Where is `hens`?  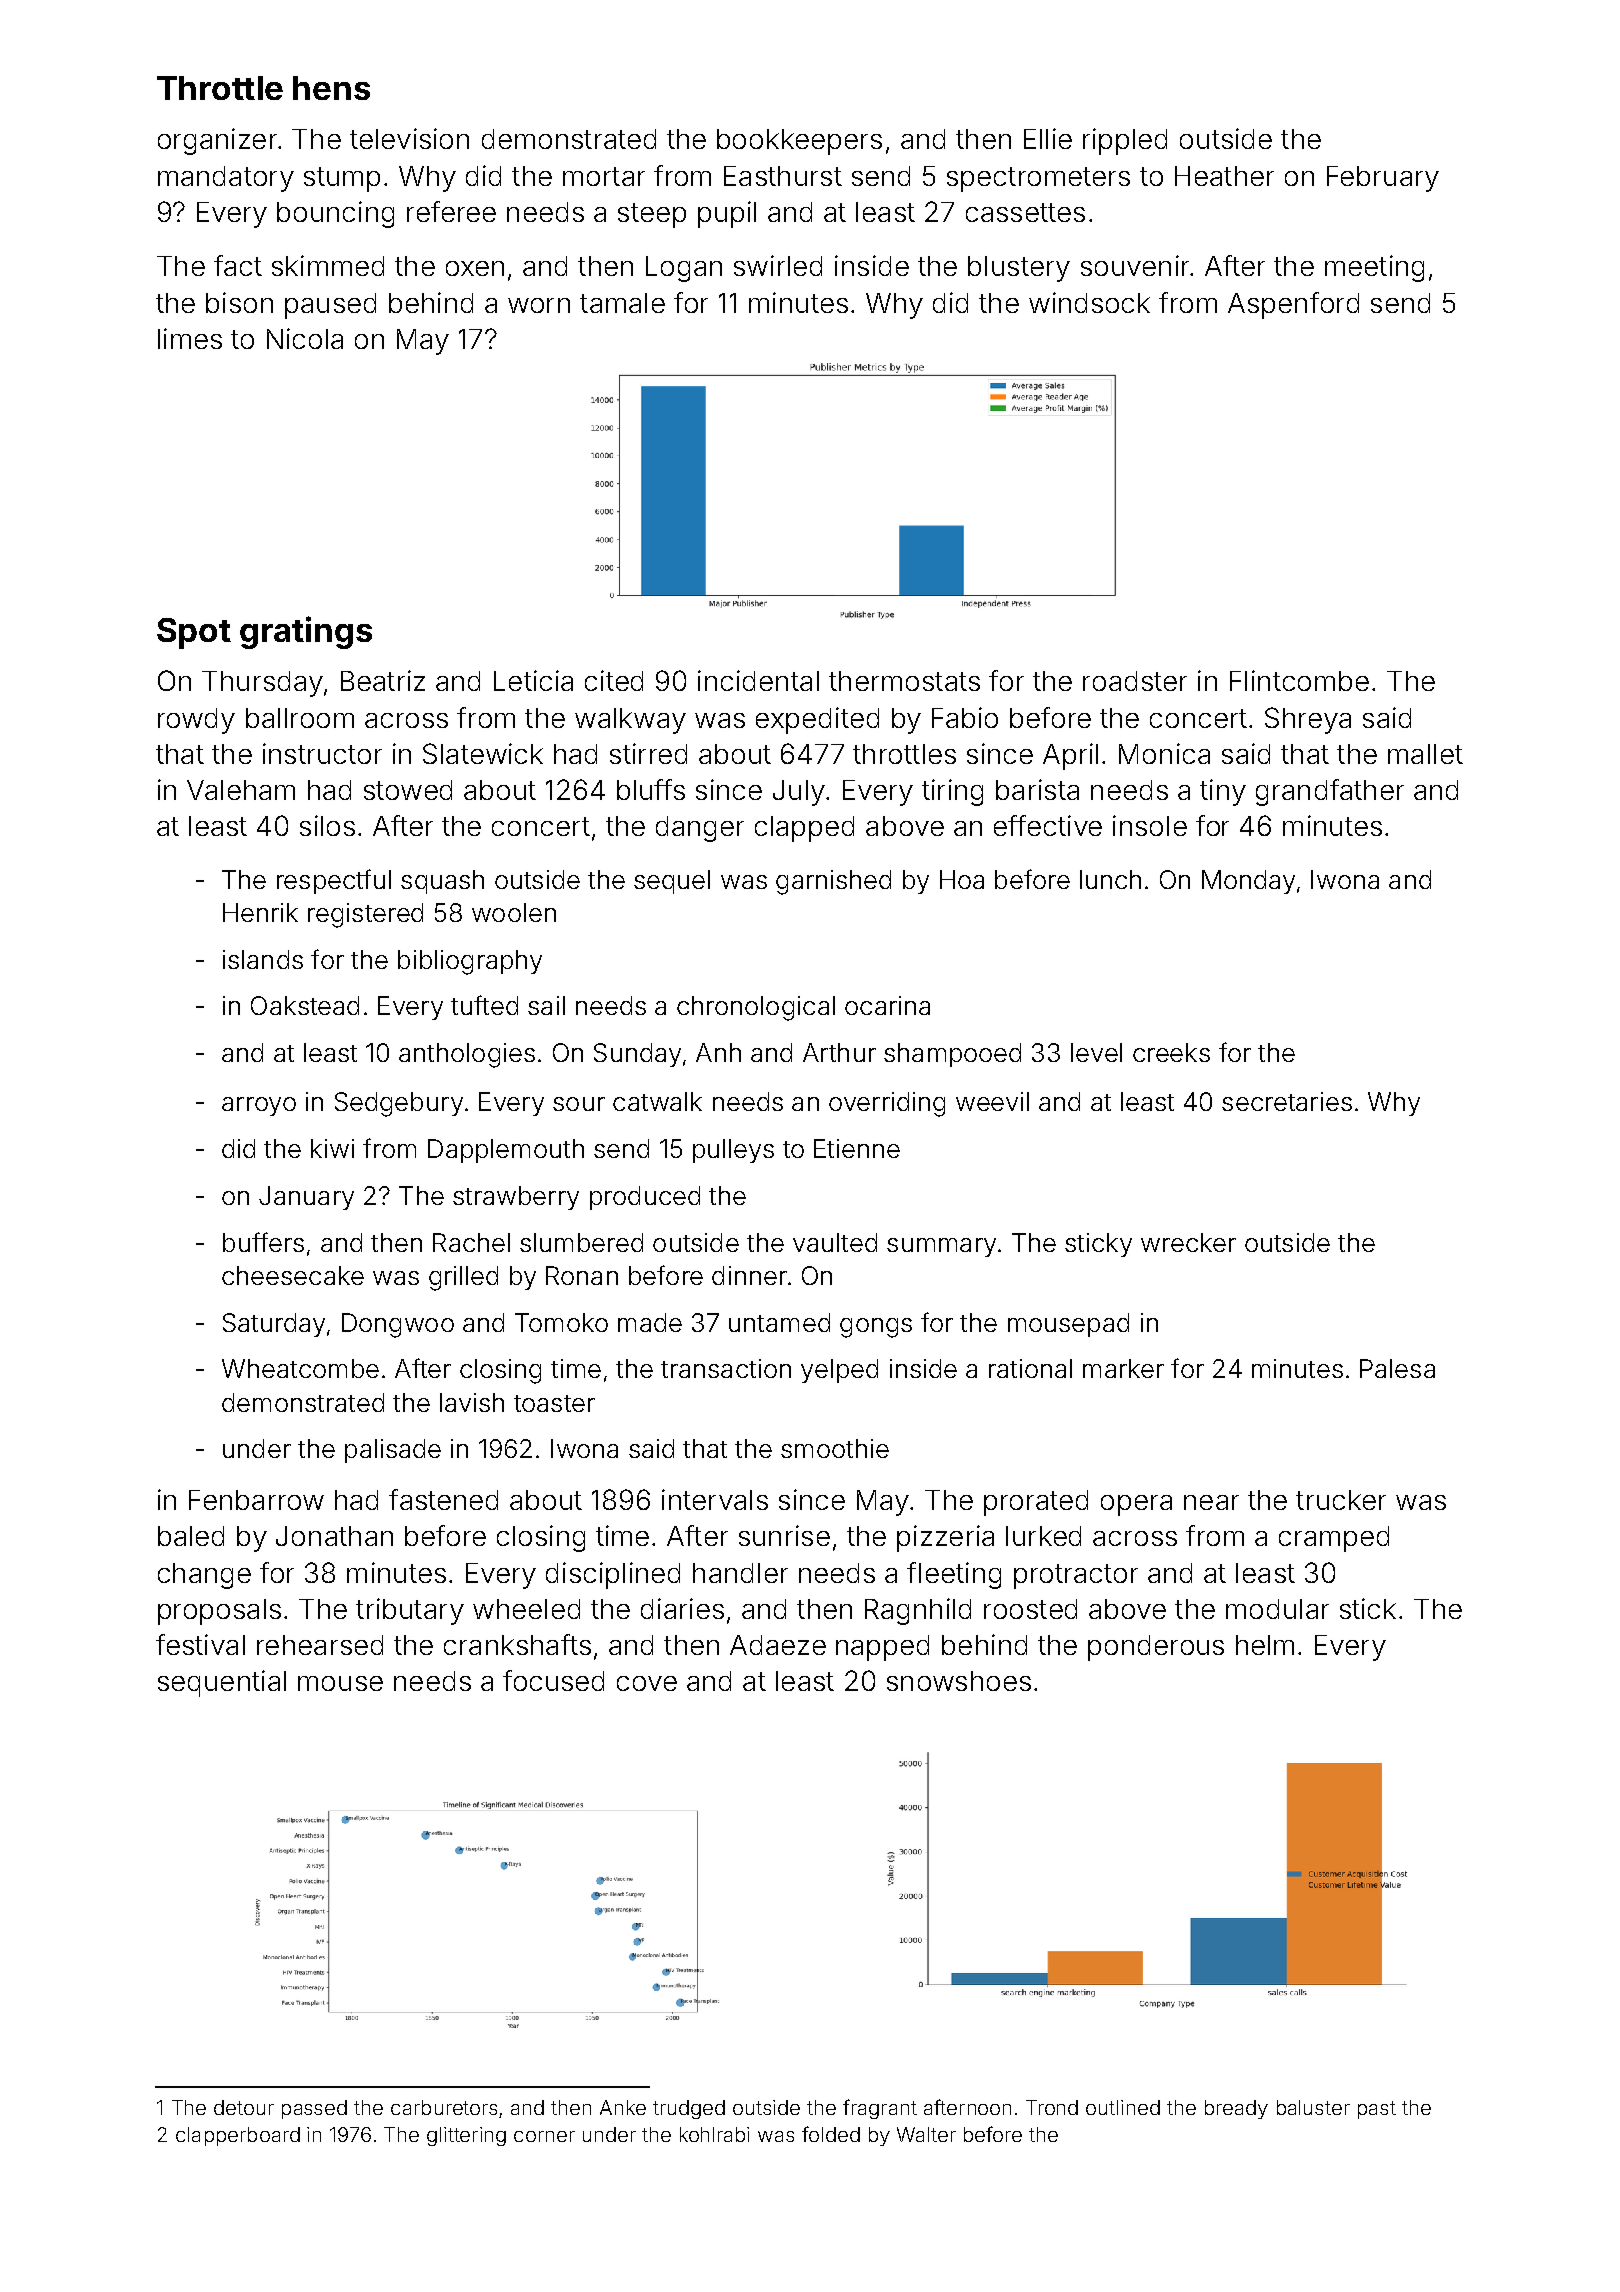
hens is located at coordinates (331, 88).
